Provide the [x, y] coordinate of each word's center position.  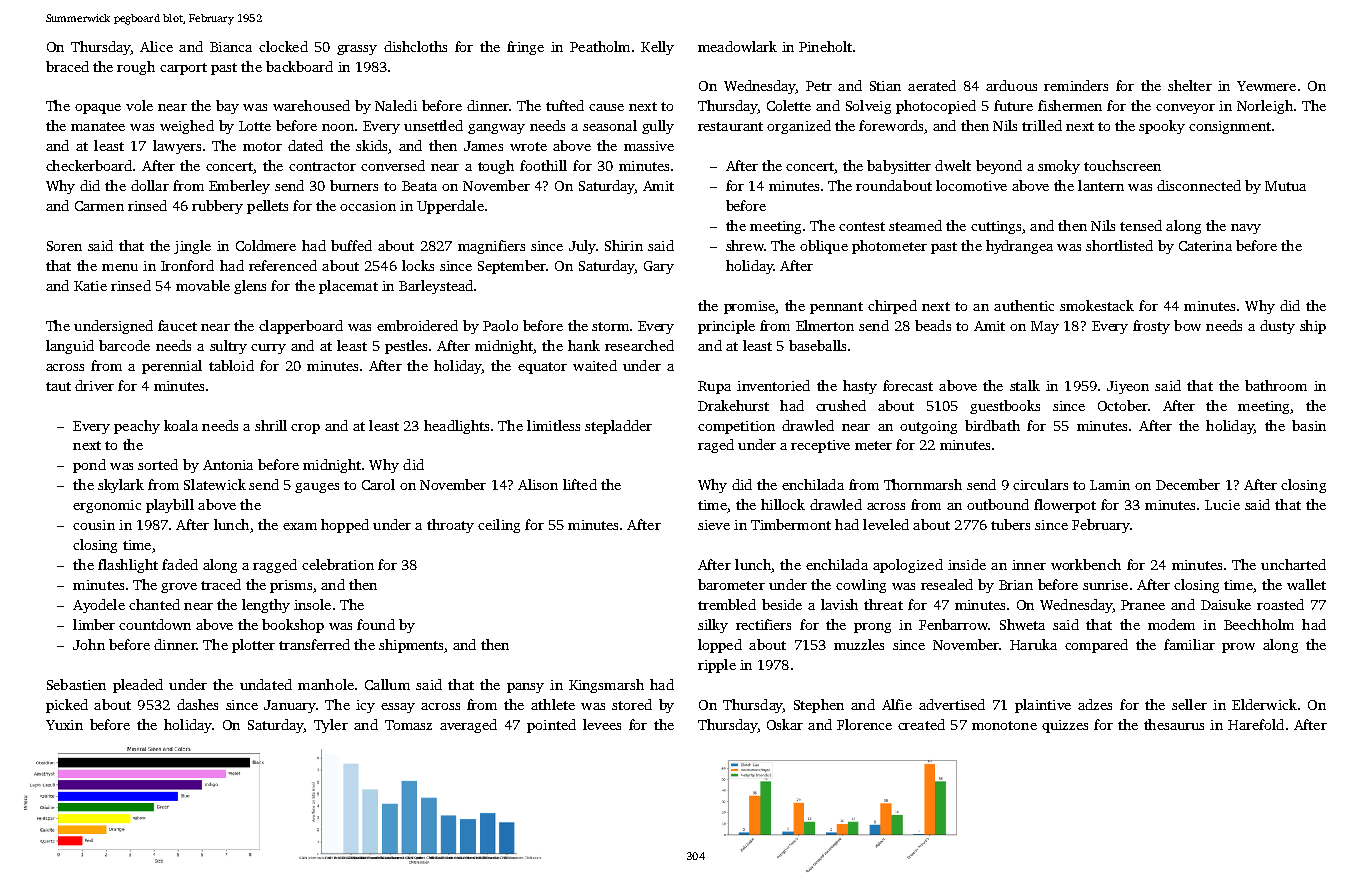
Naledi [396, 105]
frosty [1151, 327]
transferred [314, 644]
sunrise [1105, 585]
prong [872, 628]
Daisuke [1226, 604]
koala [181, 425]
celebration [338, 564]
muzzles [859, 644]
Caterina [1205, 246]
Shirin [624, 245]
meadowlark [737, 46]
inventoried [773, 385]
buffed [351, 245]
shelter [1190, 85]
